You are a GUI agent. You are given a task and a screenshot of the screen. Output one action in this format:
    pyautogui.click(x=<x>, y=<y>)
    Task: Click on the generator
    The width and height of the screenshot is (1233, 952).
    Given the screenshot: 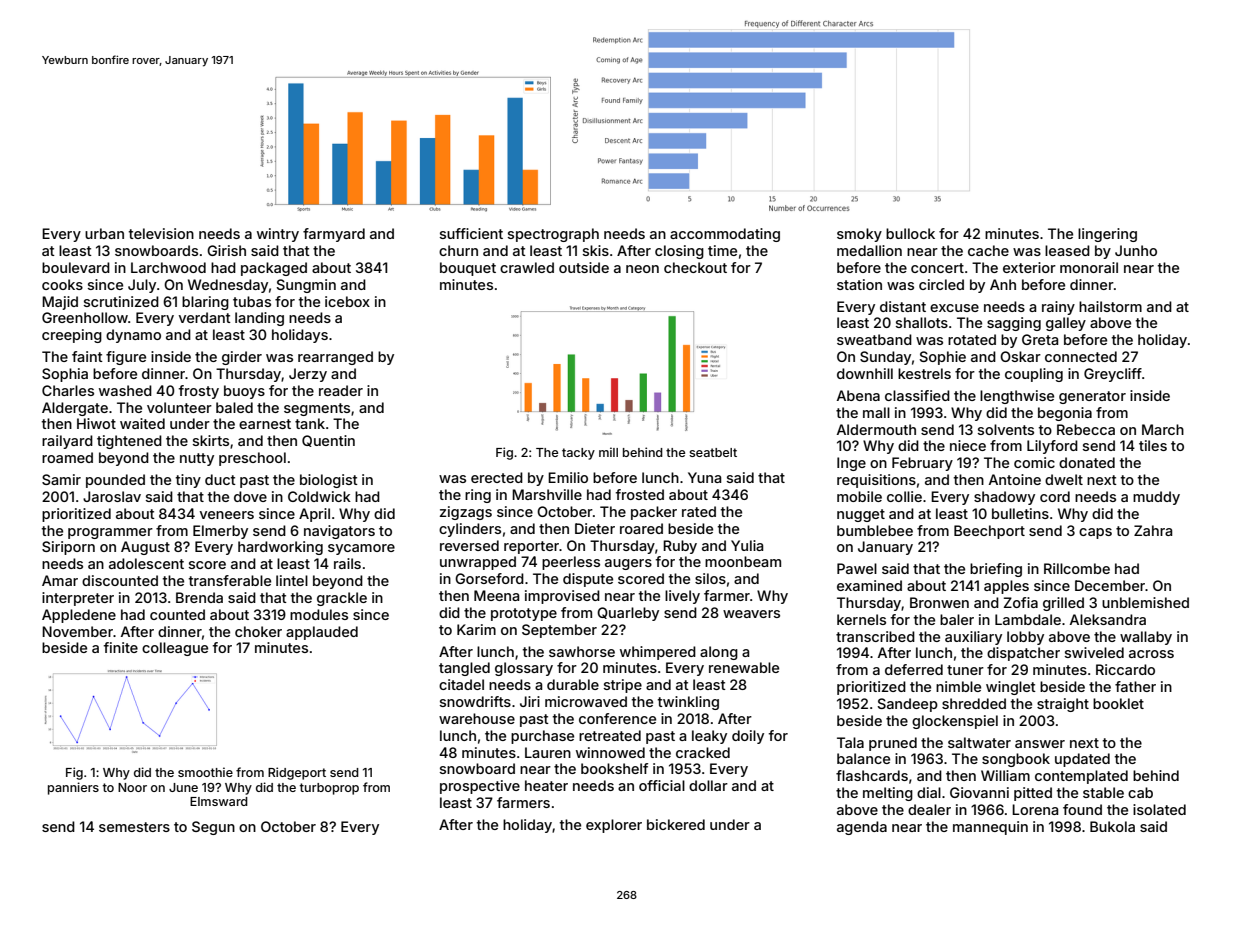 What is the action you would take?
    pyautogui.click(x=1092, y=397)
